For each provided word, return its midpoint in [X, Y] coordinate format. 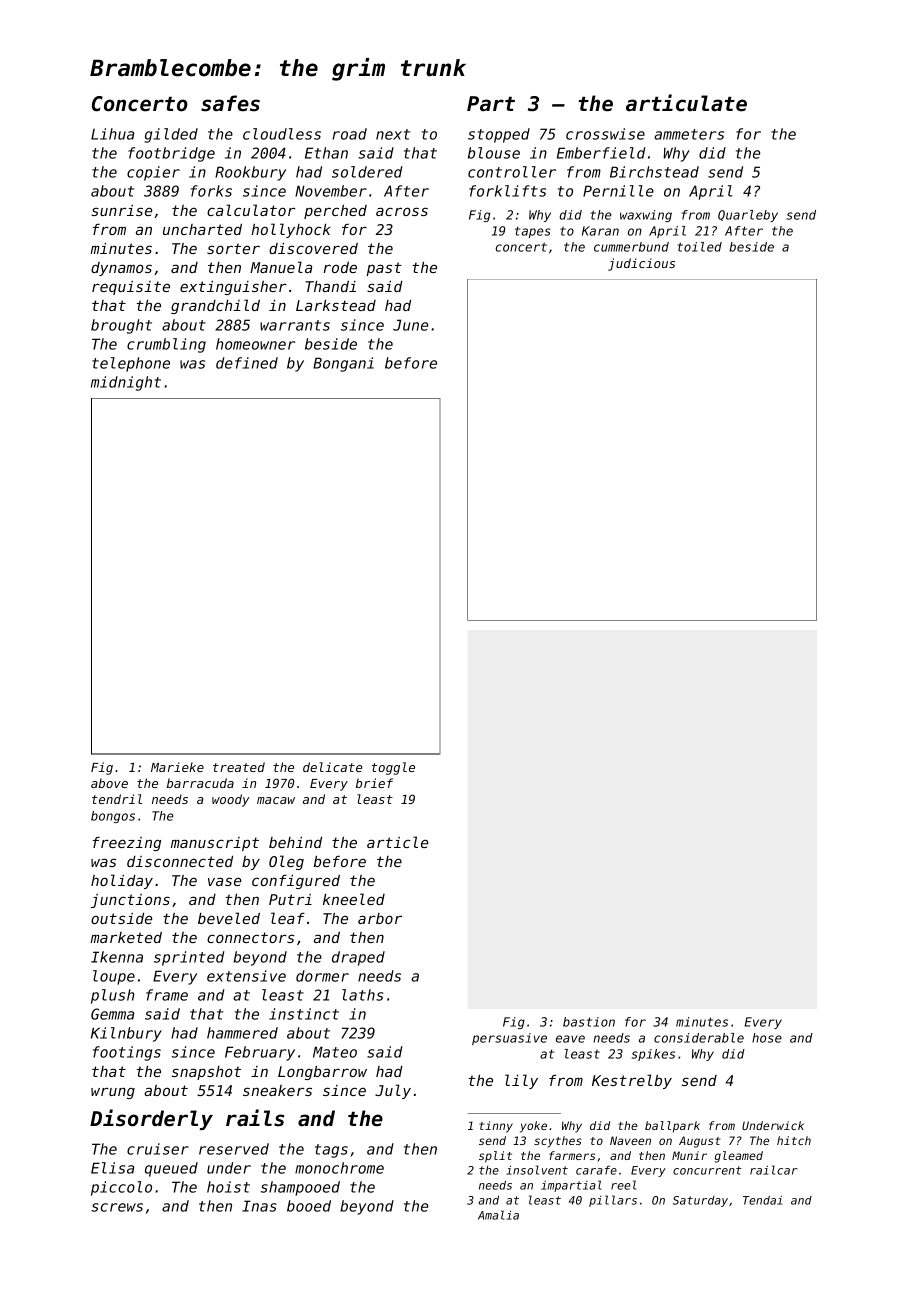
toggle [393, 768]
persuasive [509, 1039]
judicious [641, 264]
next [393, 134]
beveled [229, 918]
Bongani [343, 364]
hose [767, 1038]
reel [623, 1185]
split [495, 1157]
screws [117, 1207]
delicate [333, 767]
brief [374, 783]
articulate [686, 103]
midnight [126, 383]
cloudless [282, 134]
